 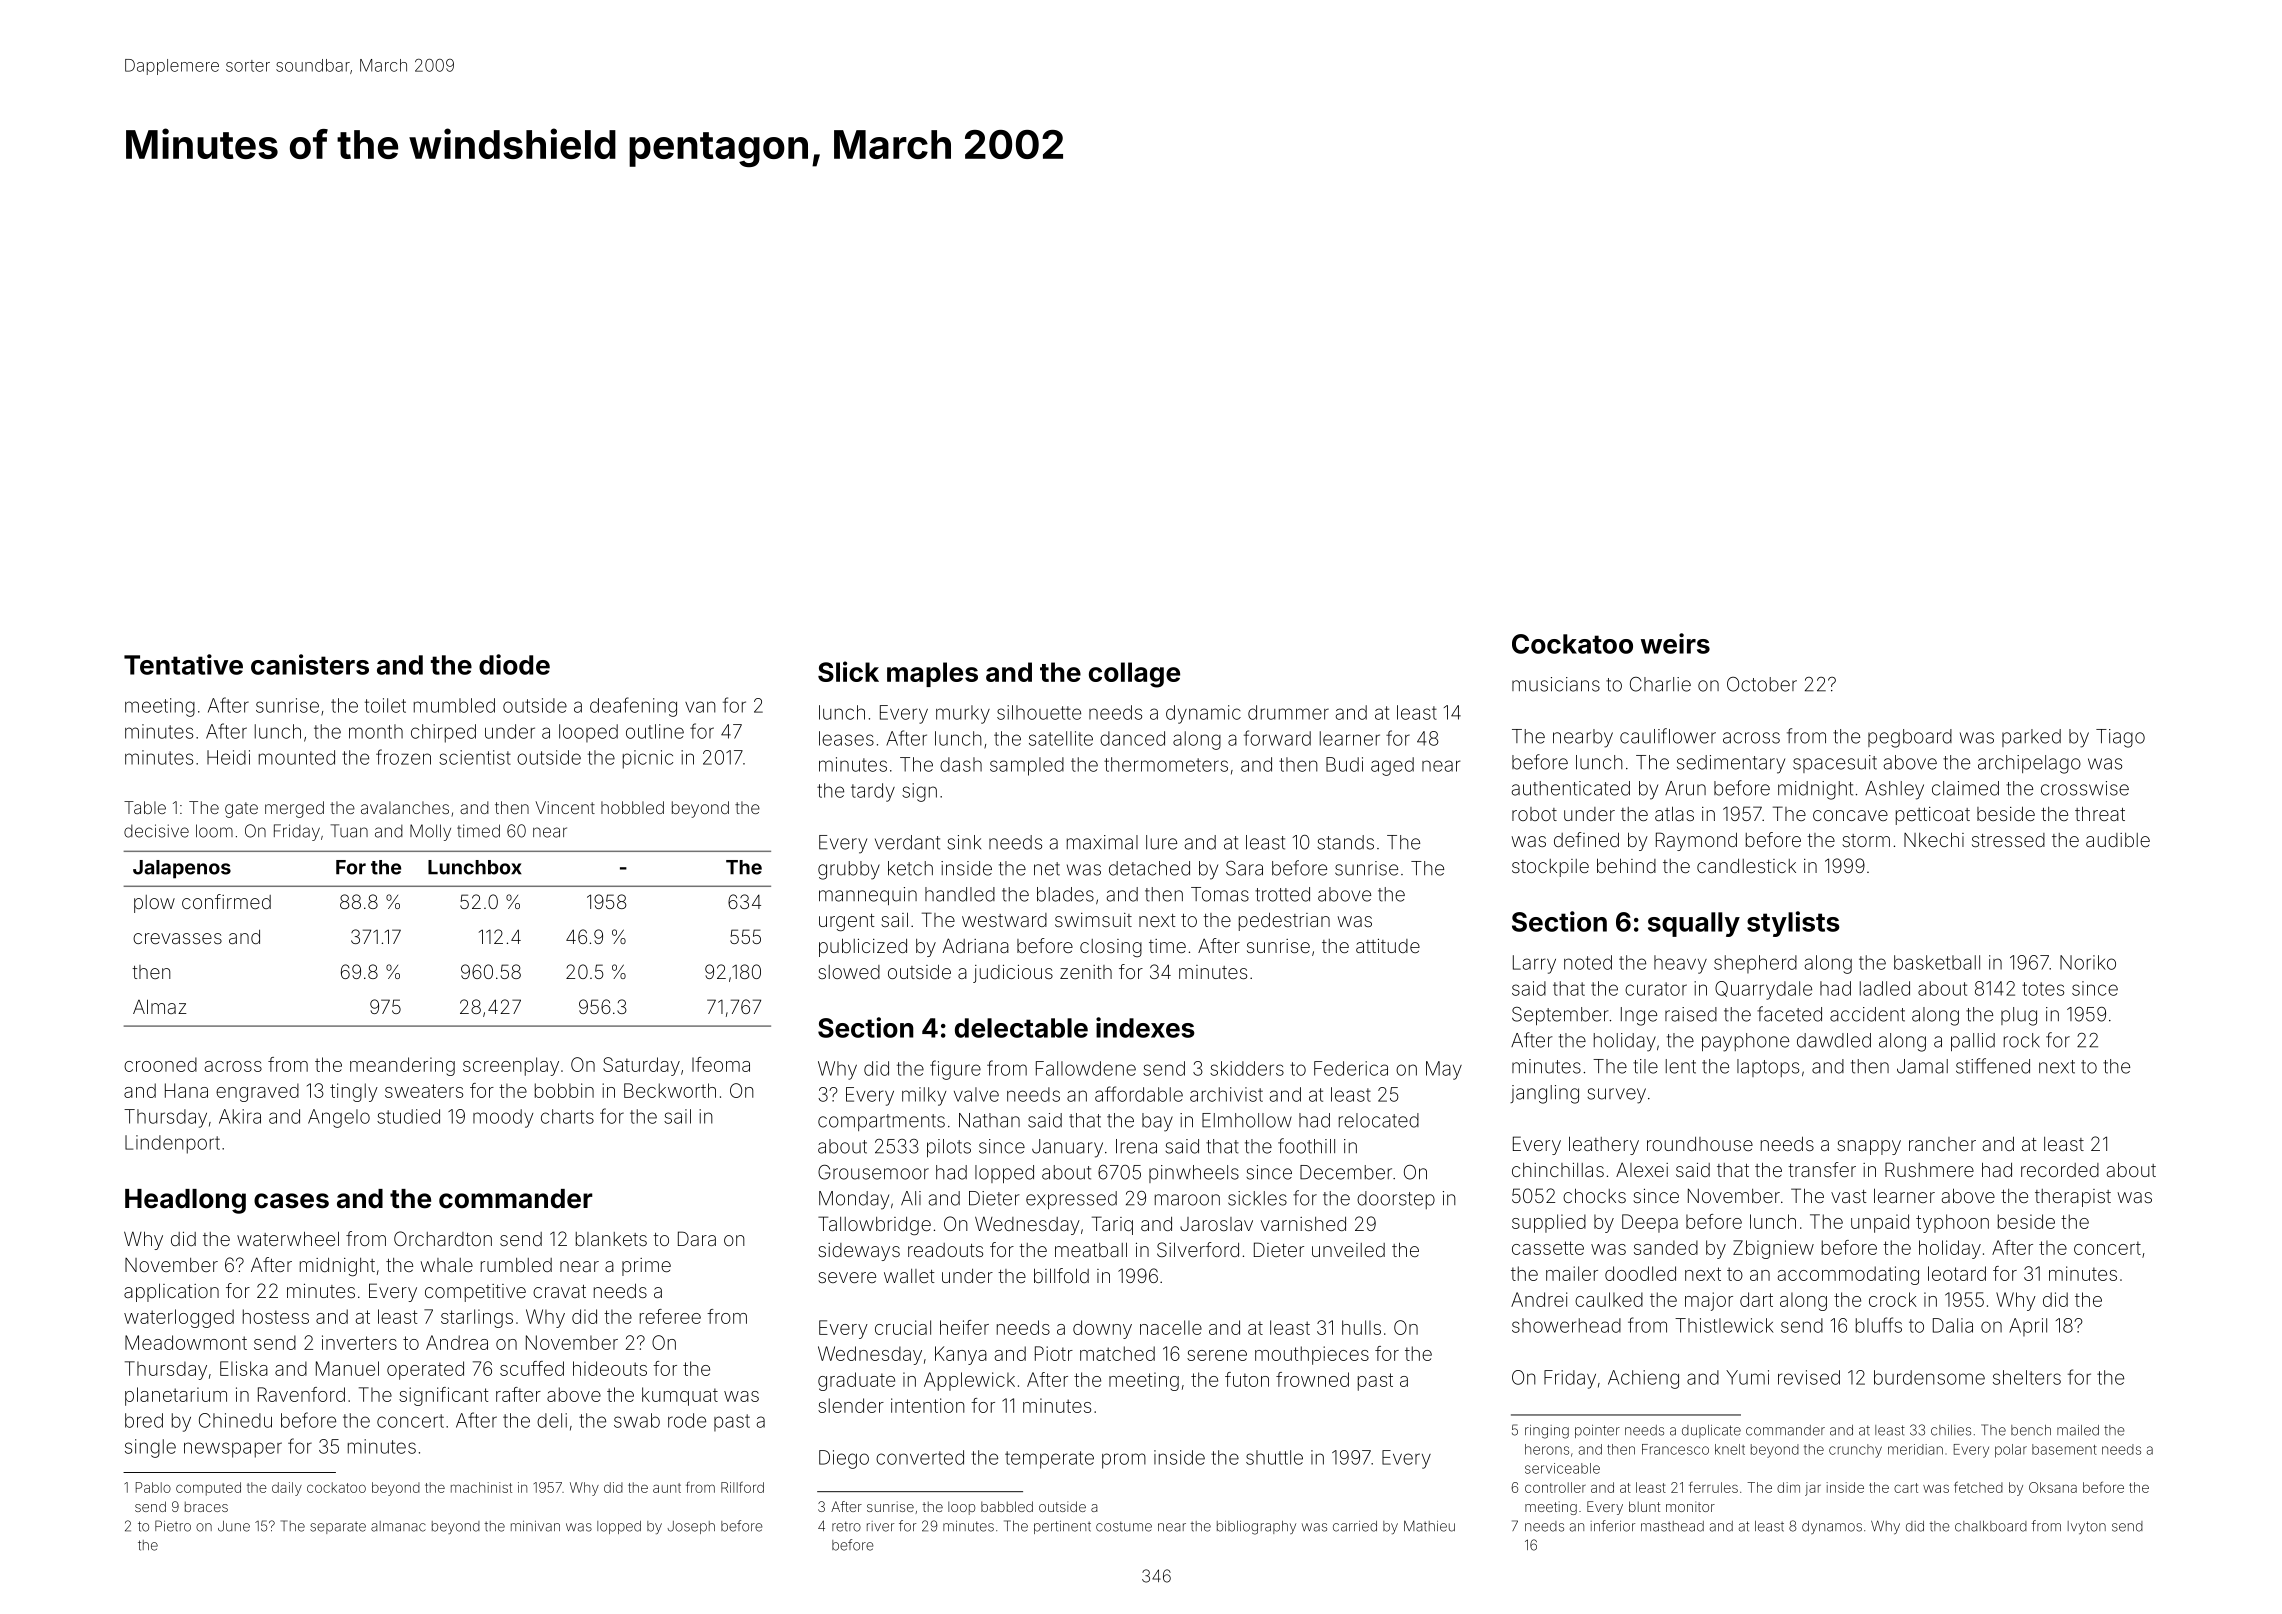 I want to click on October, so click(x=1762, y=684).
